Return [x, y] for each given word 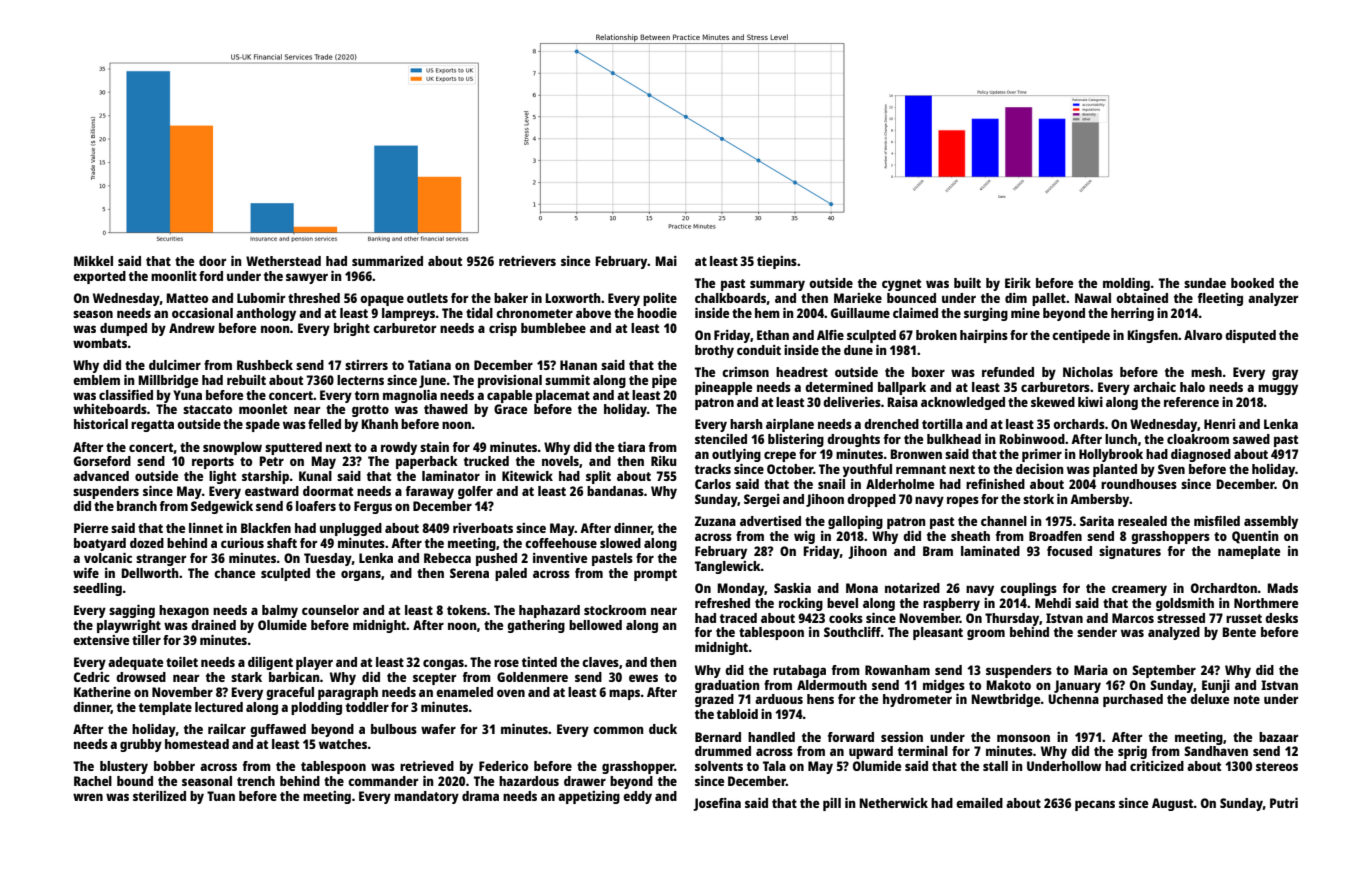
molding [1126, 284]
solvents [719, 766]
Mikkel [93, 261]
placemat [563, 396]
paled [511, 574]
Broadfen [1055, 536]
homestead [197, 744]
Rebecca [447, 558]
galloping [855, 522]
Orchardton [1224, 588]
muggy [1278, 389]
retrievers [527, 261]
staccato [207, 409]
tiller [146, 640]
